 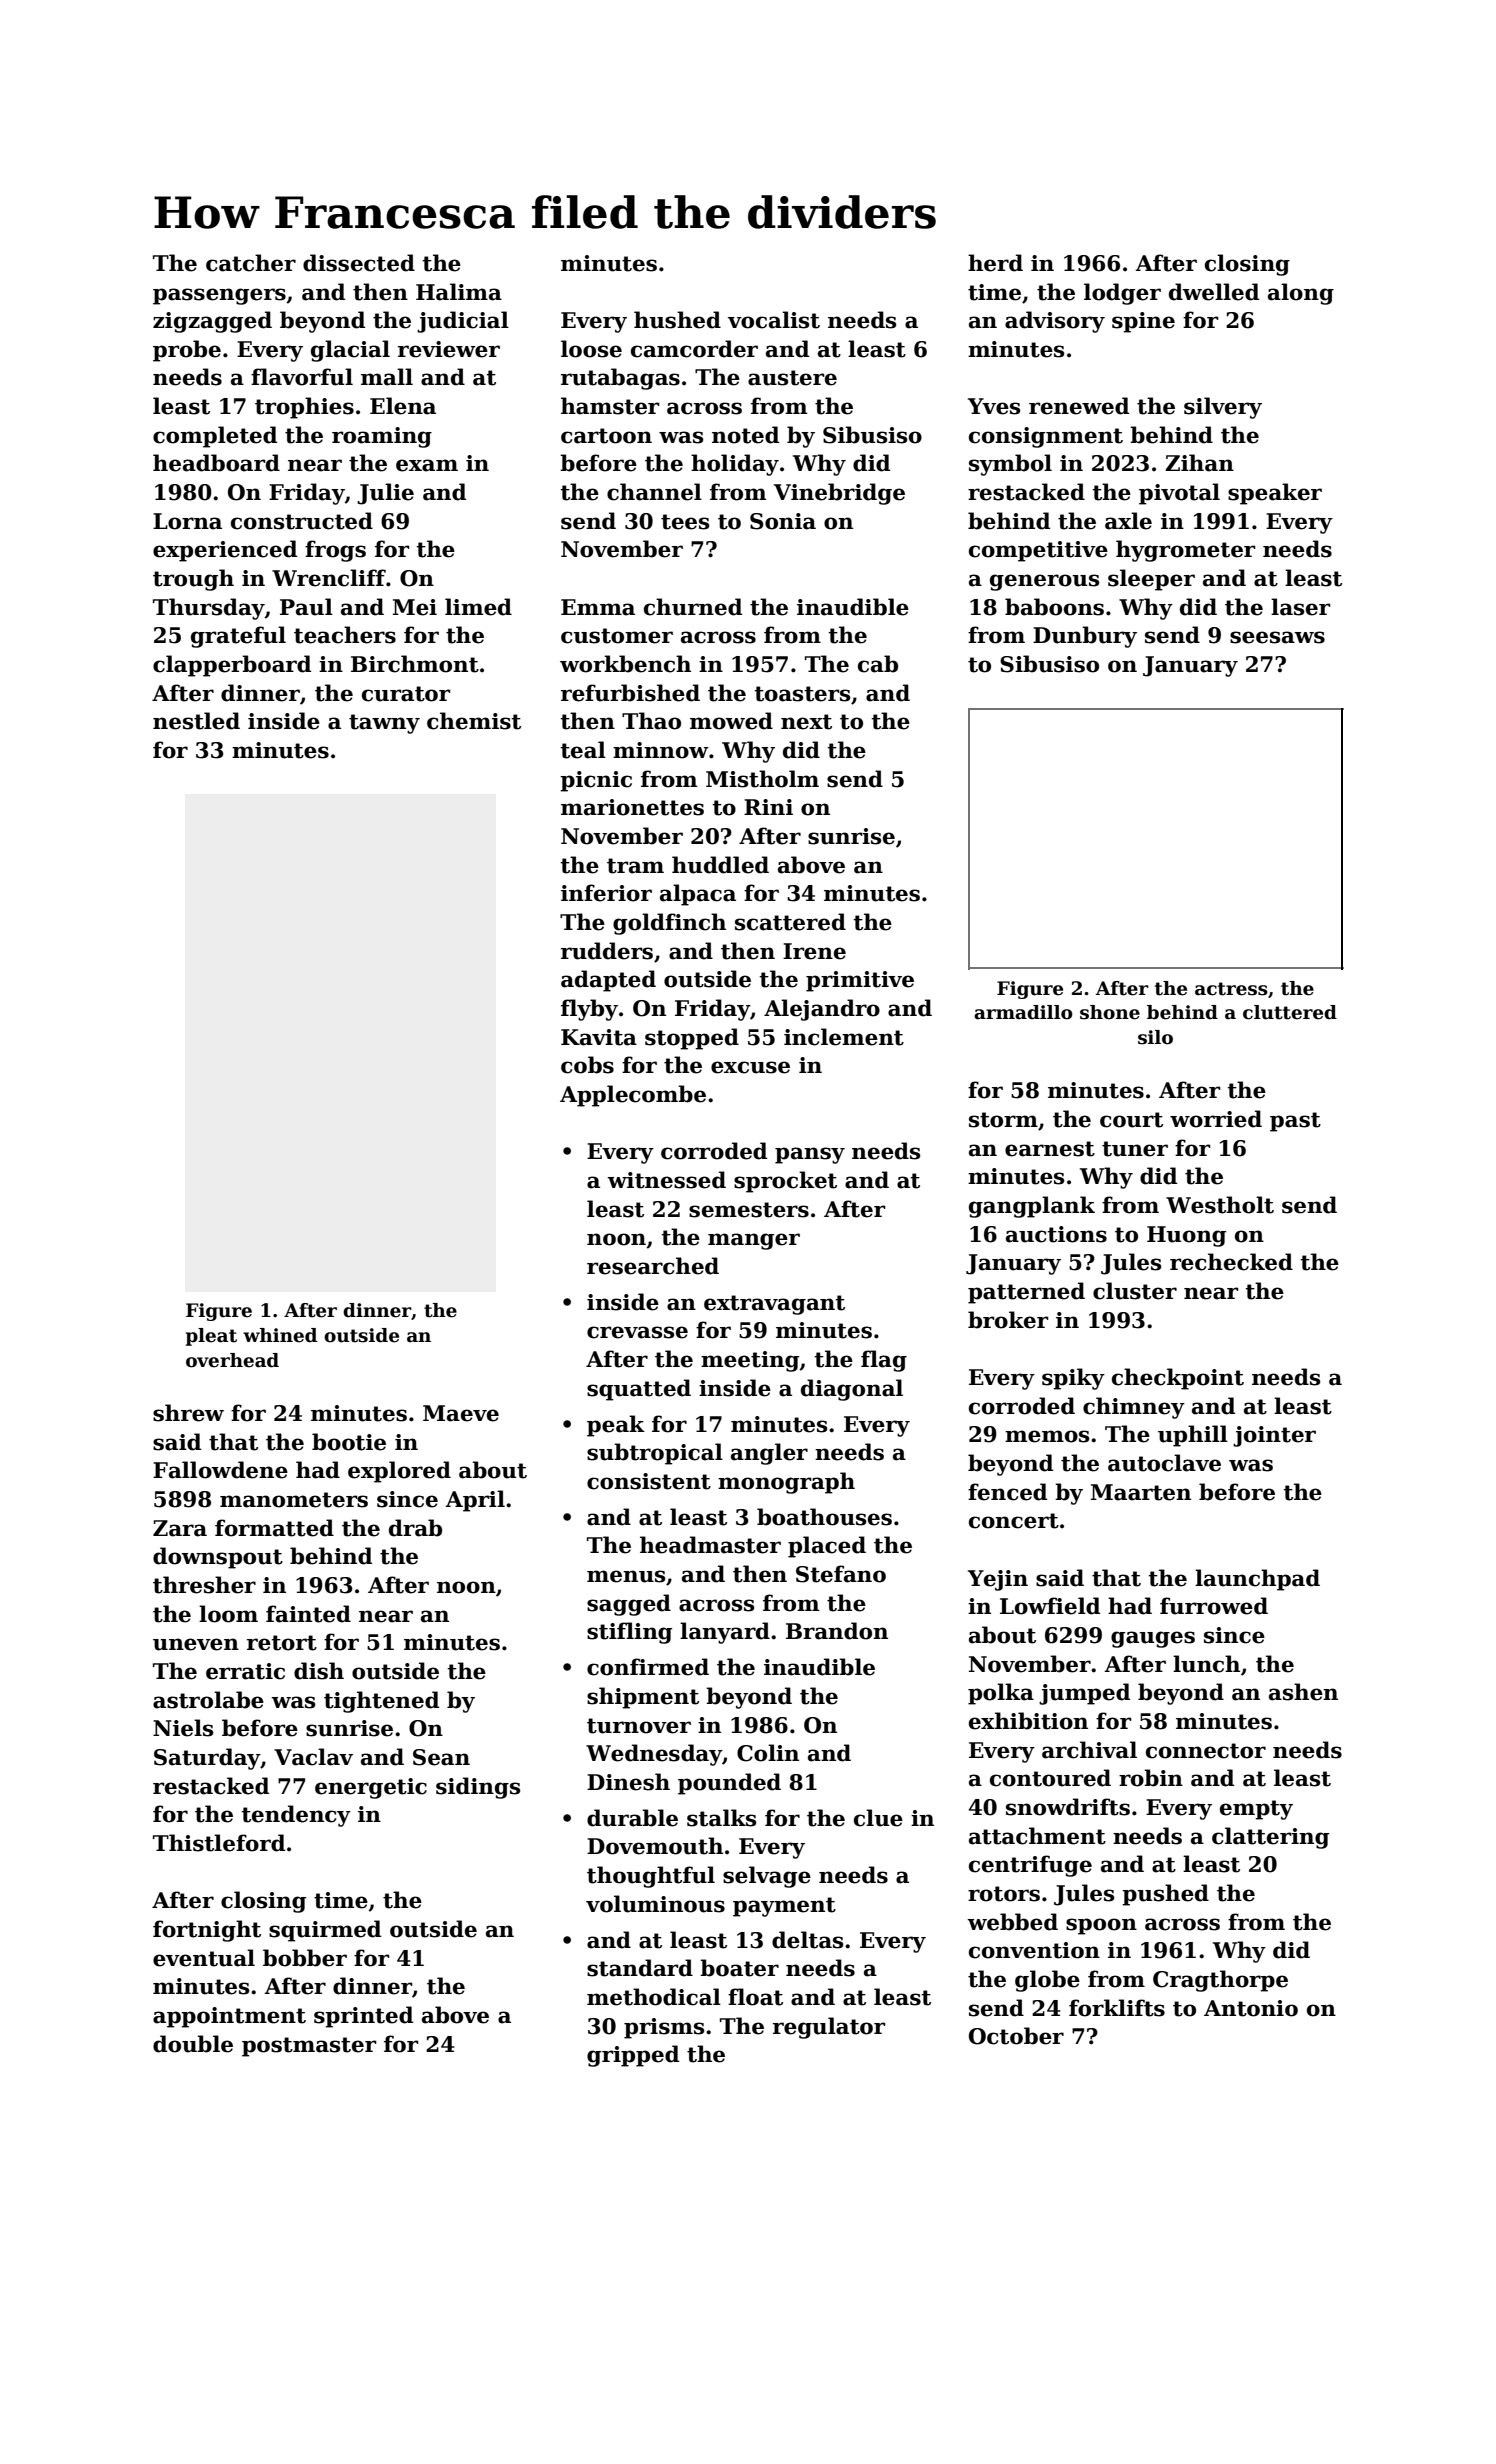 I want to click on postmaster, so click(x=309, y=2047).
